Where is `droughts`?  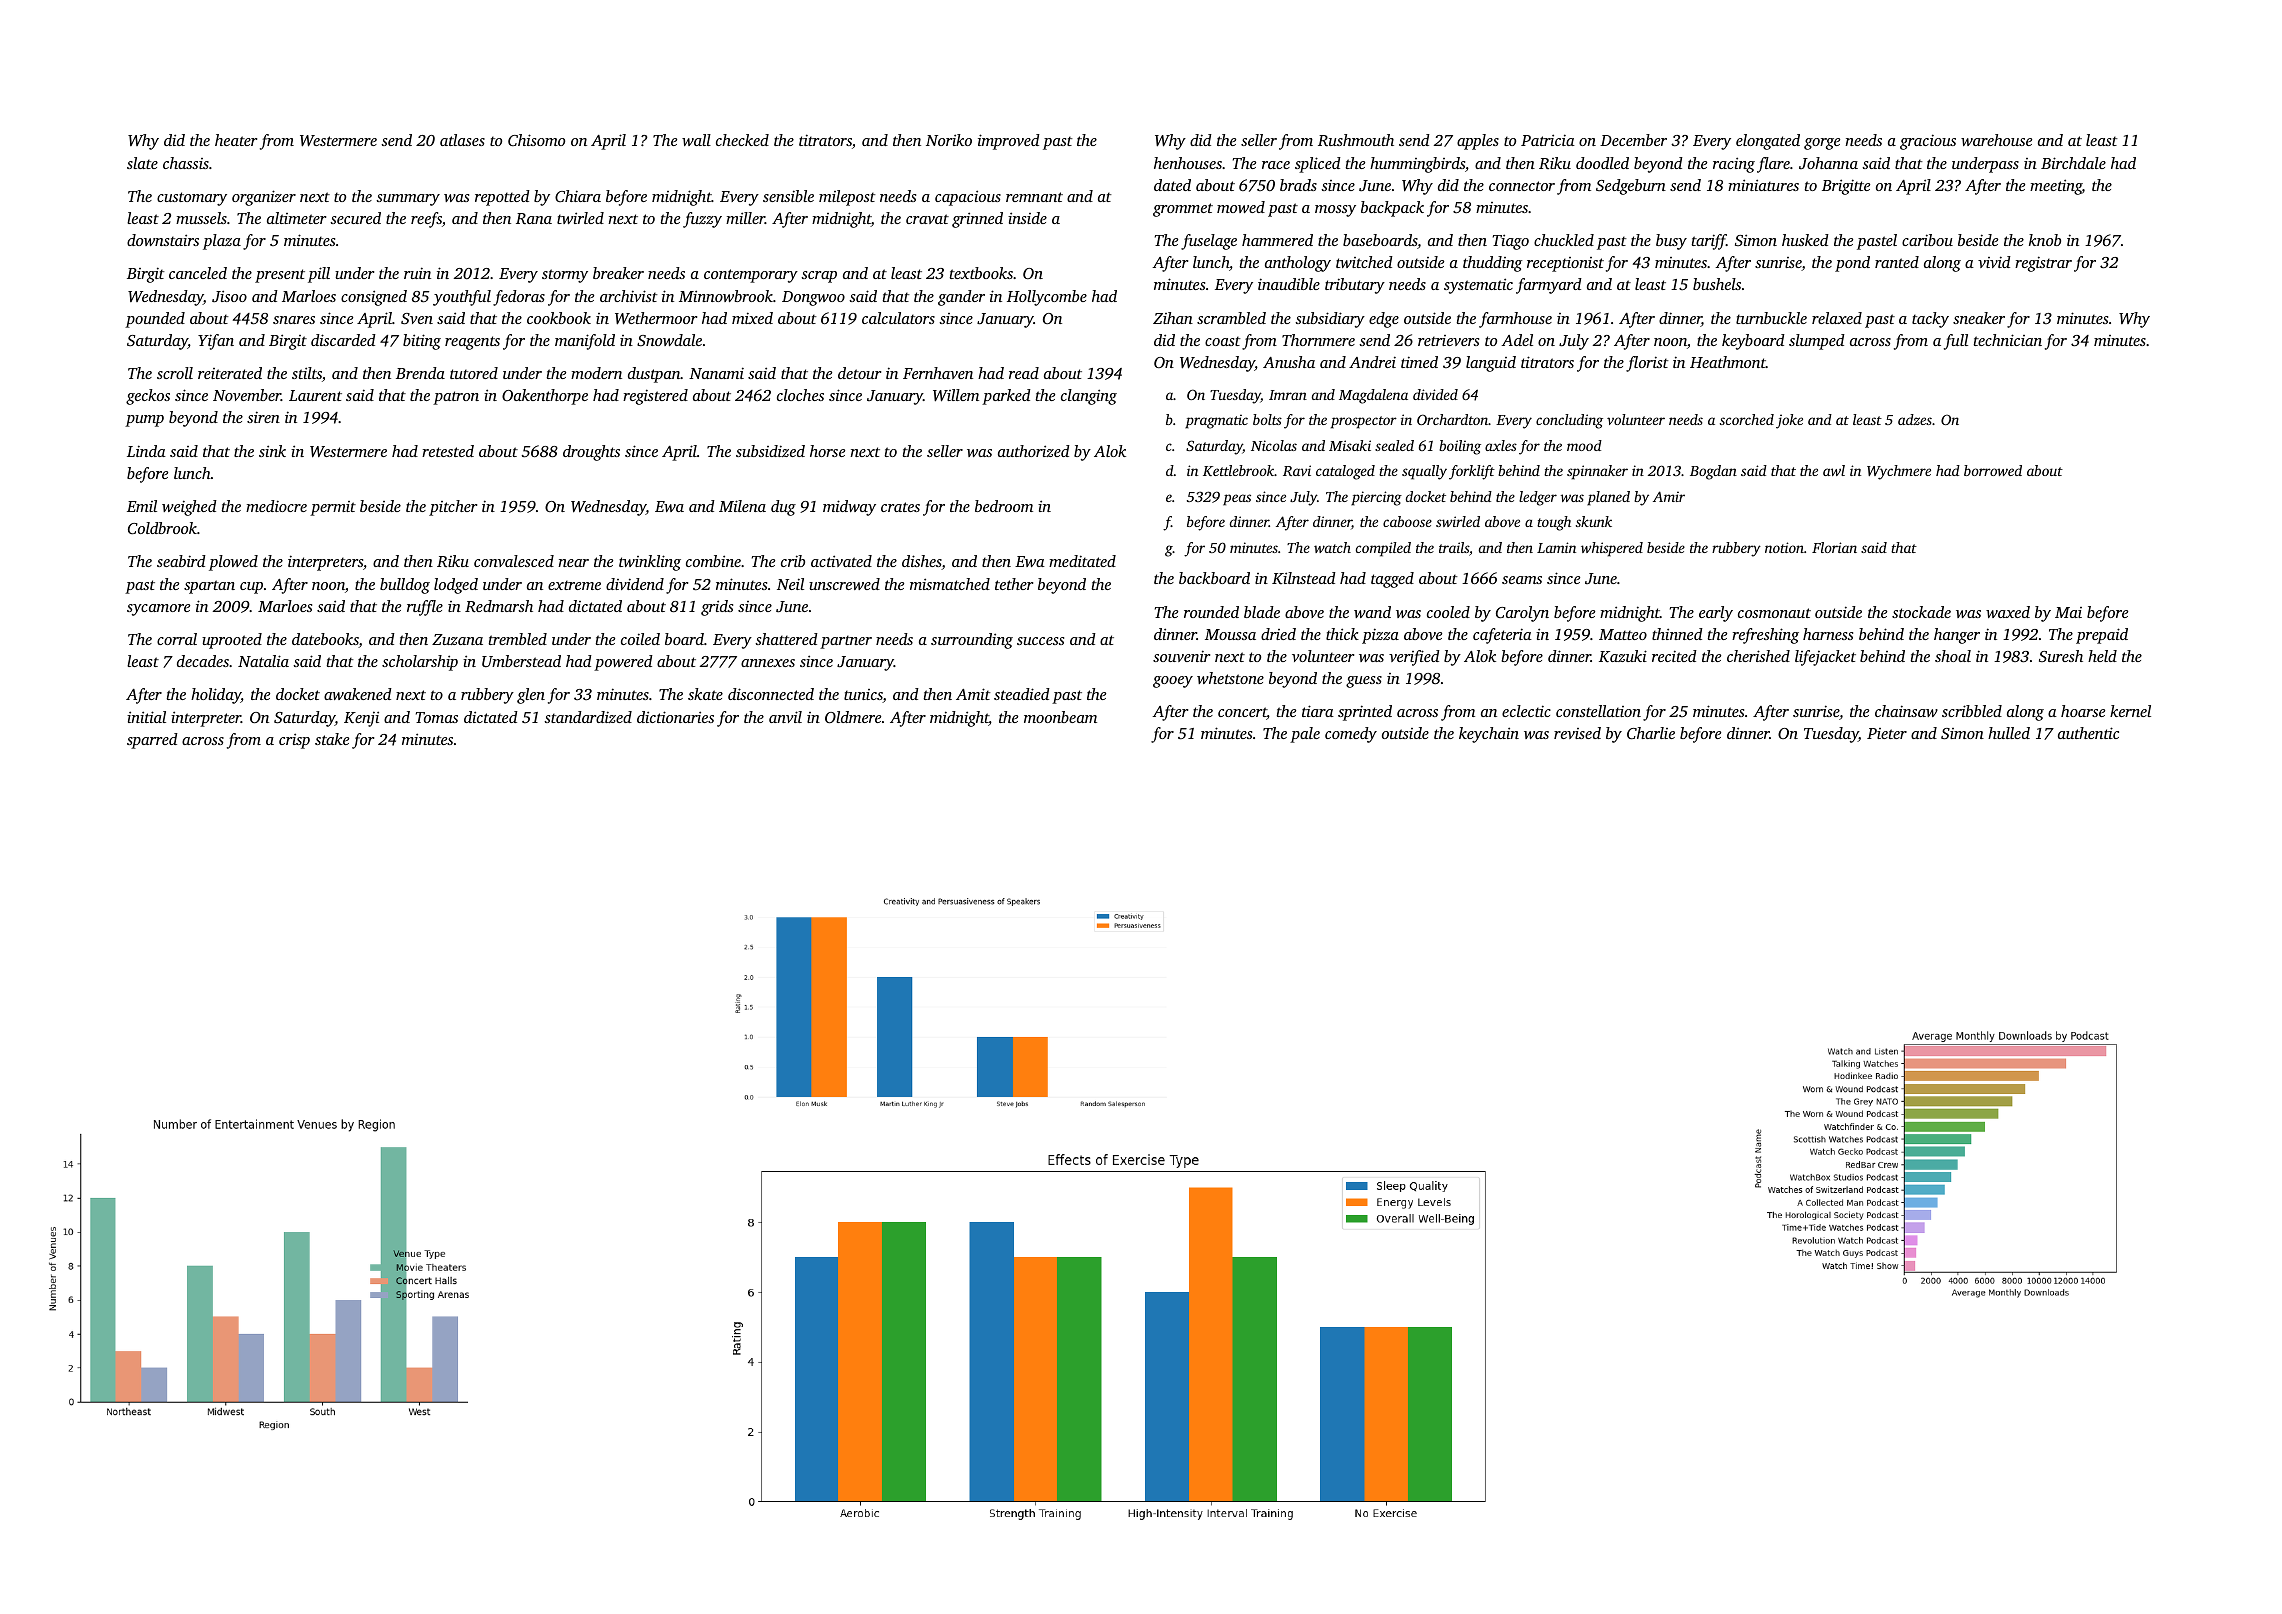 droughts is located at coordinates (591, 453).
